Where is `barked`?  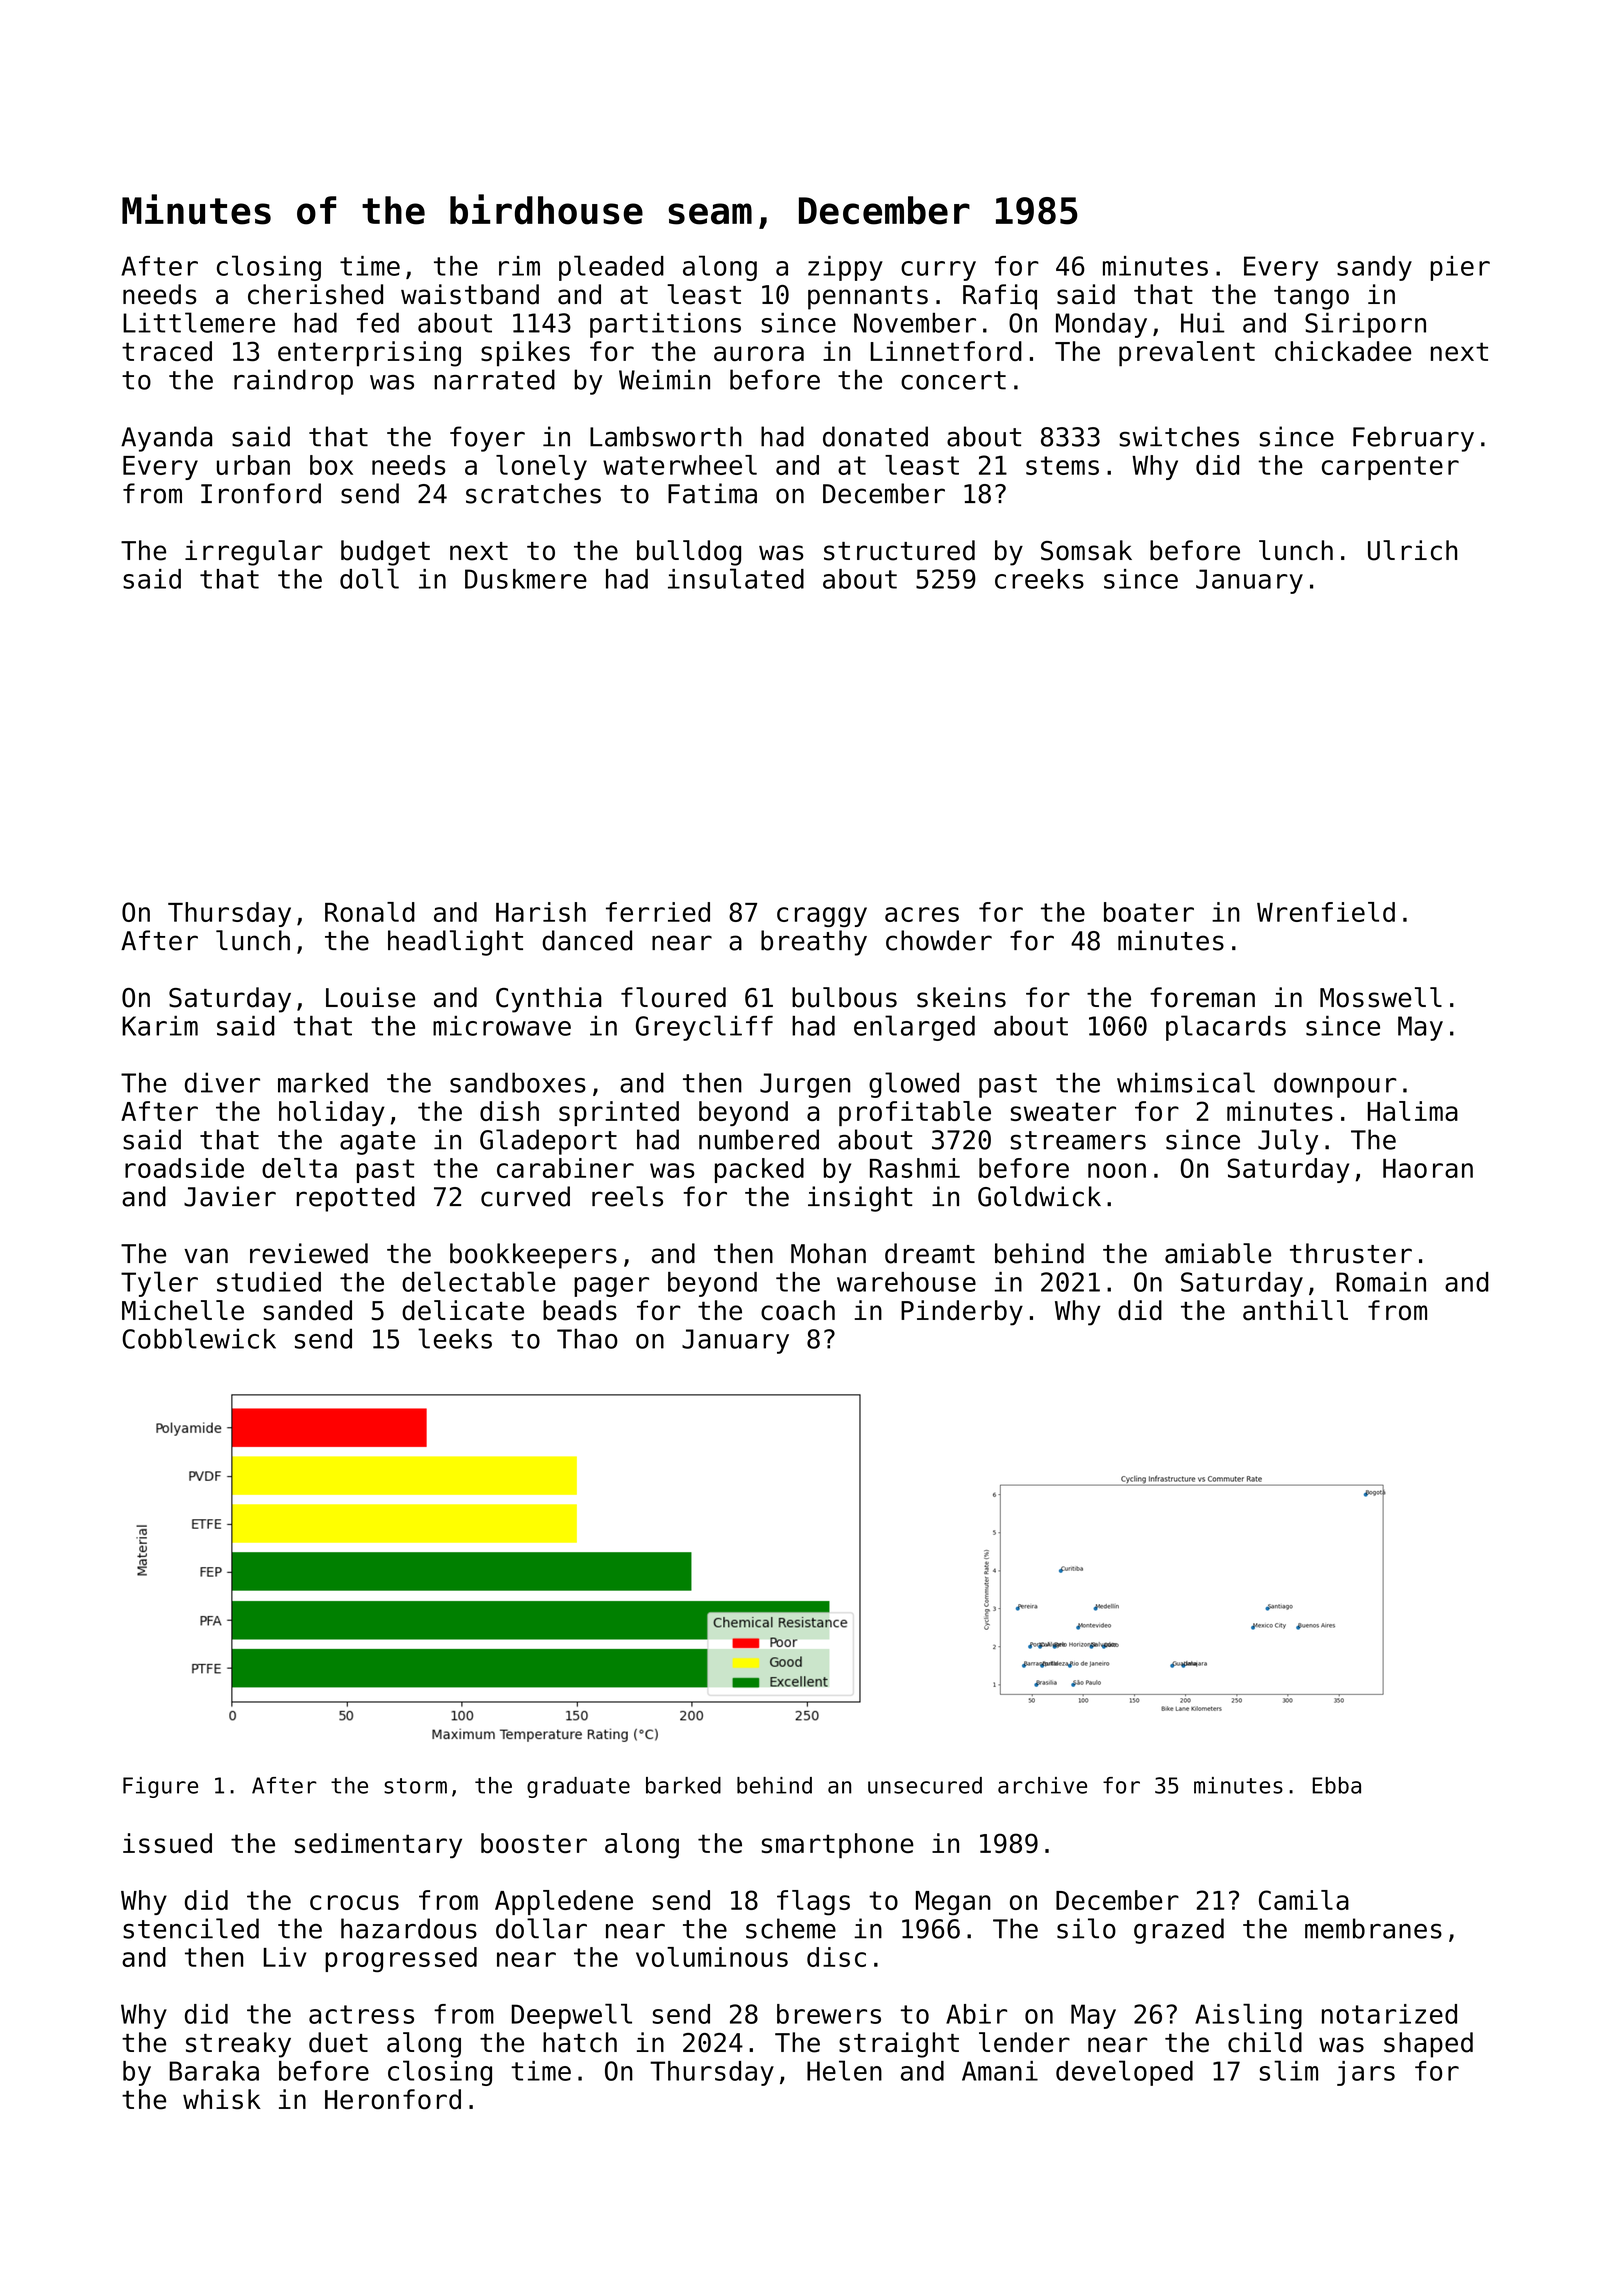 barked is located at coordinates (683, 1785).
